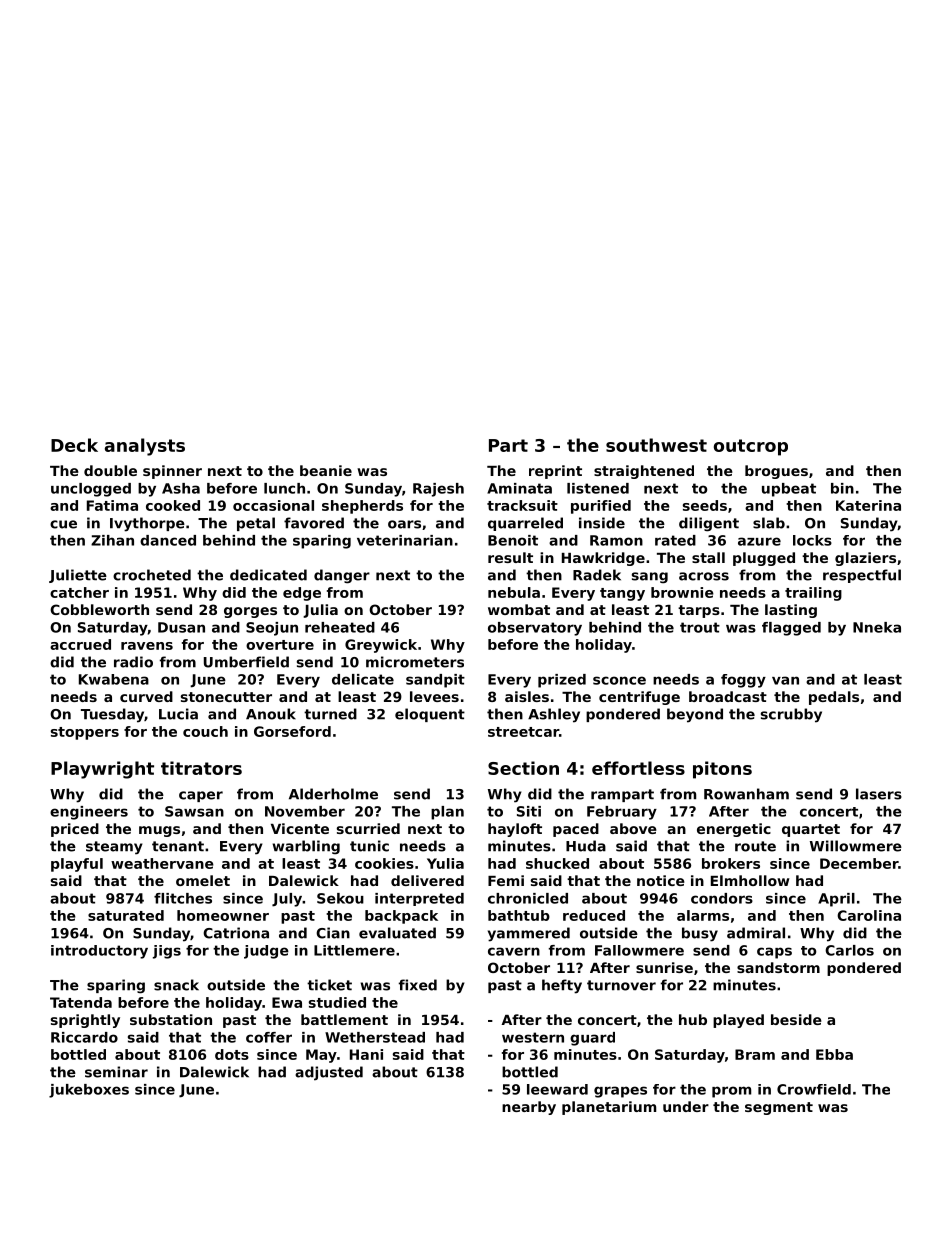 This screenshot has height=1233, width=952. Describe the element at coordinates (326, 470) in the screenshot. I see `beanie` at that location.
